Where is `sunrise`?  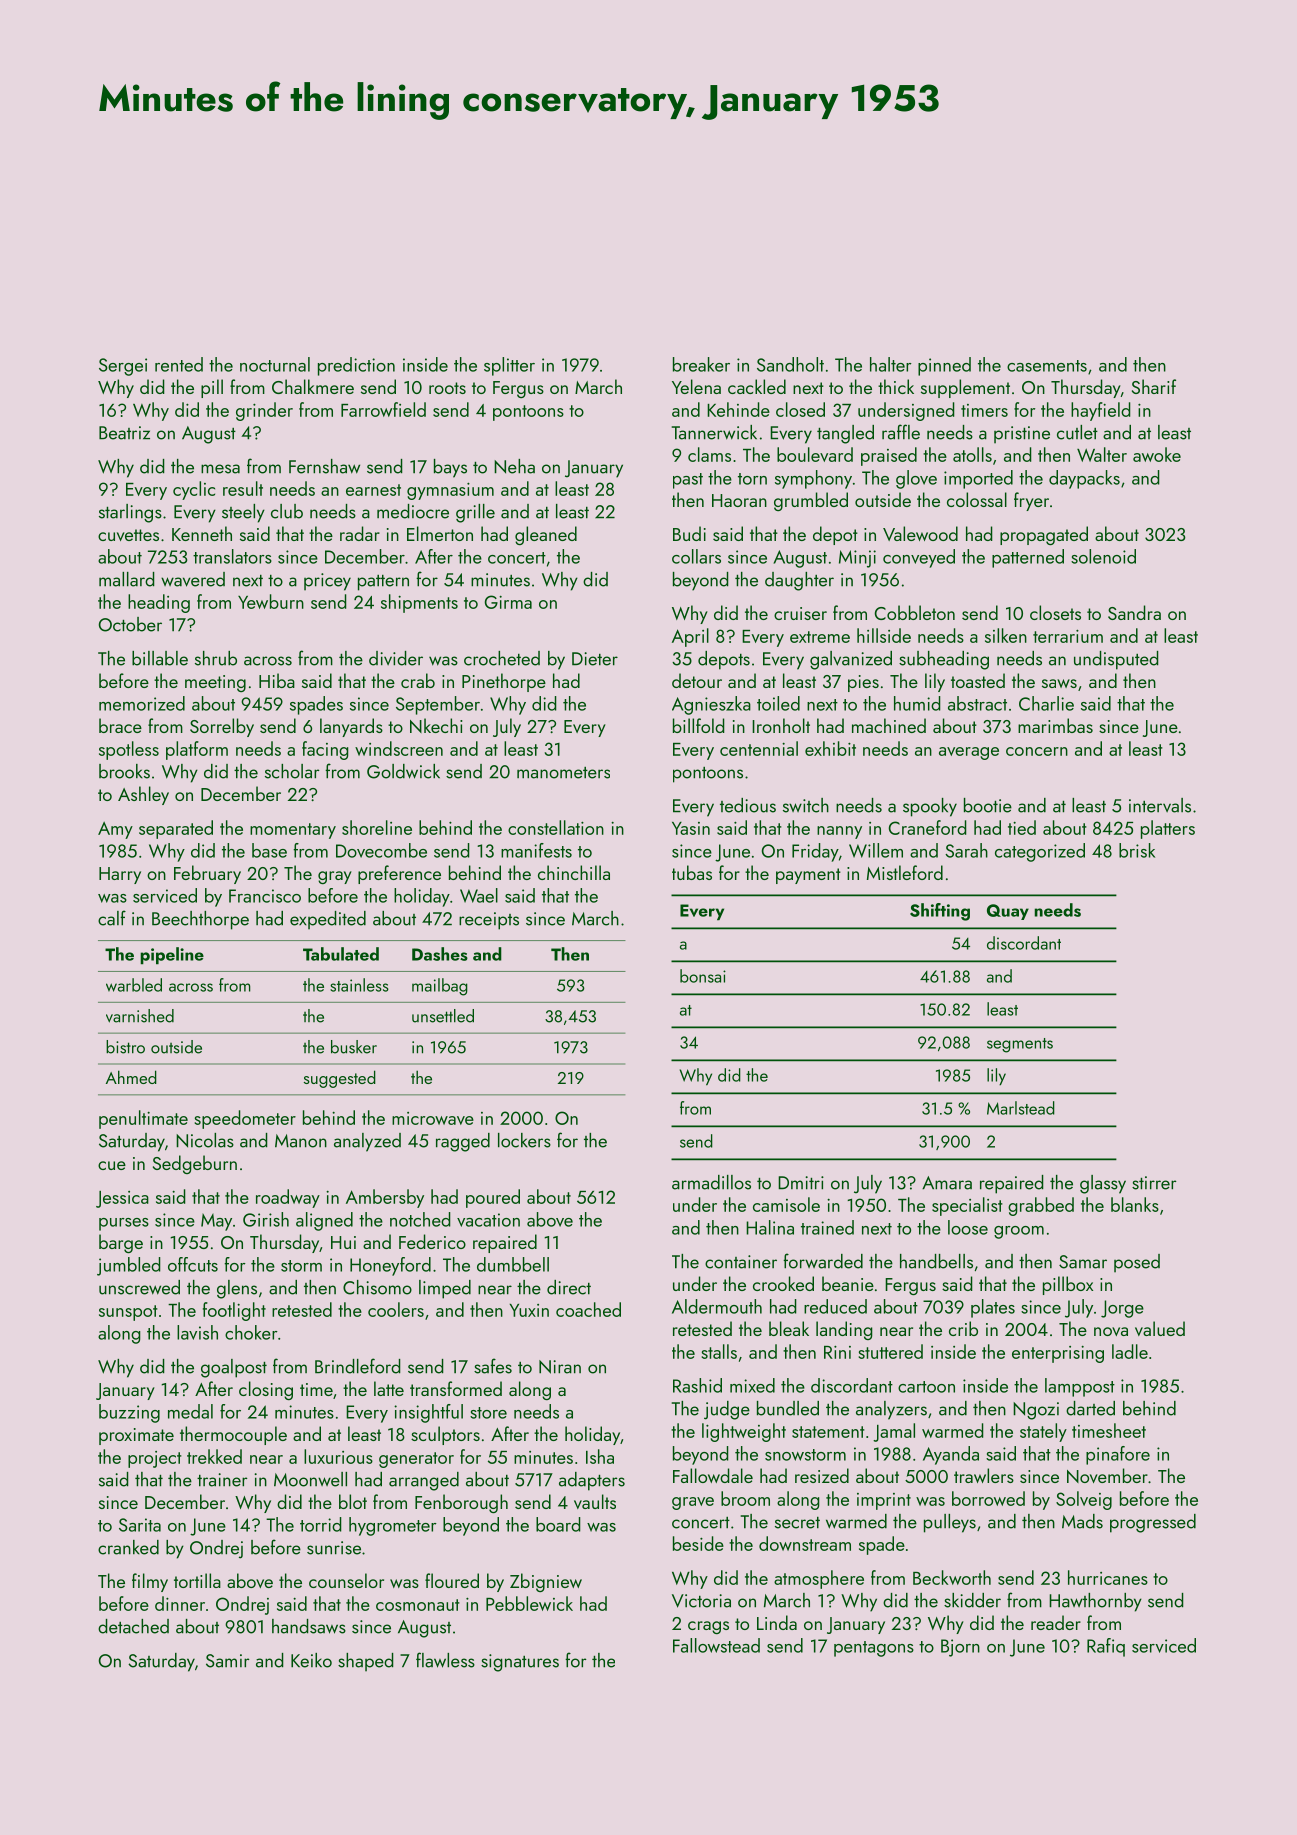
sunrise is located at coordinates (334, 1548).
